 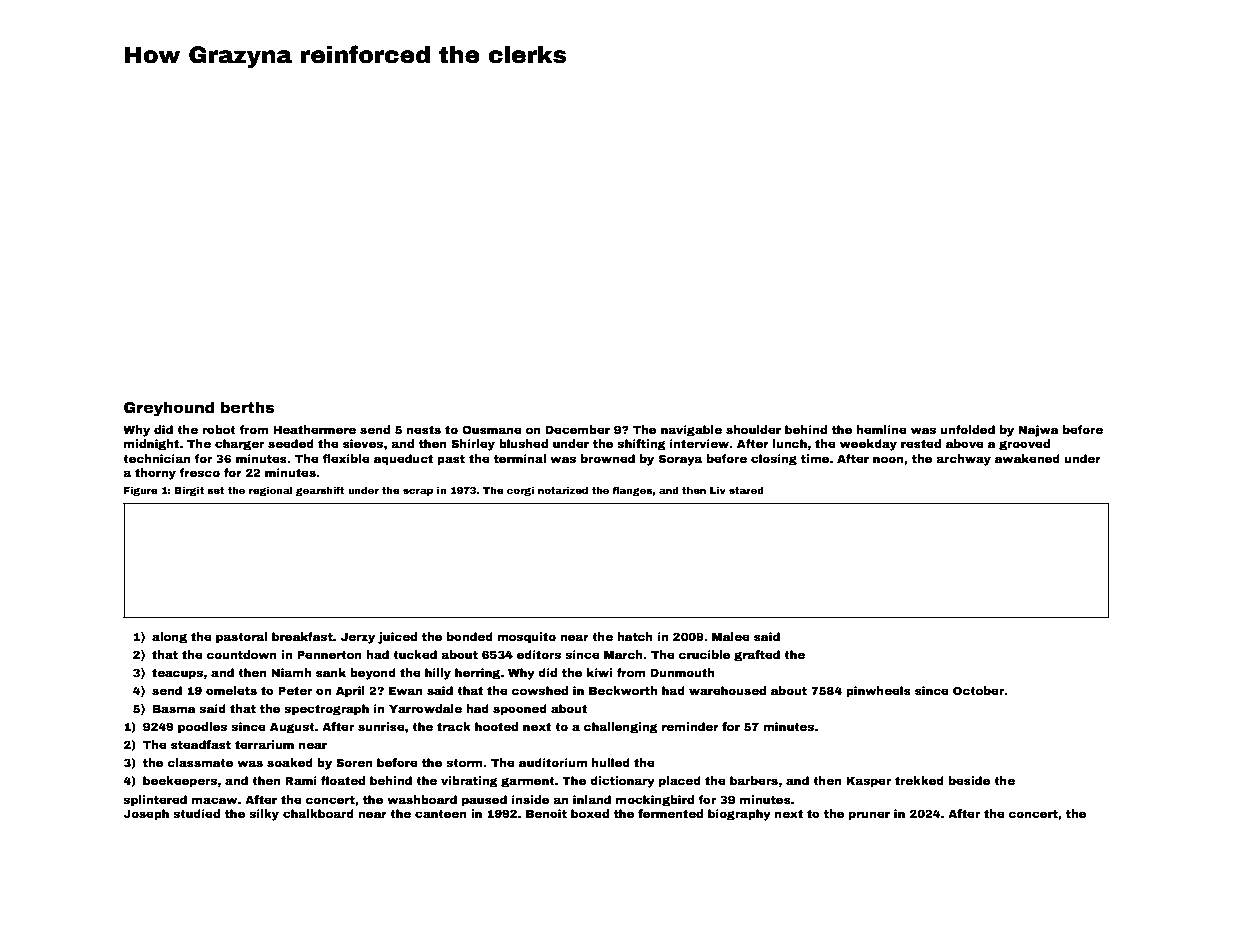 What do you see at coordinates (979, 690) in the document?
I see `October` at bounding box center [979, 690].
